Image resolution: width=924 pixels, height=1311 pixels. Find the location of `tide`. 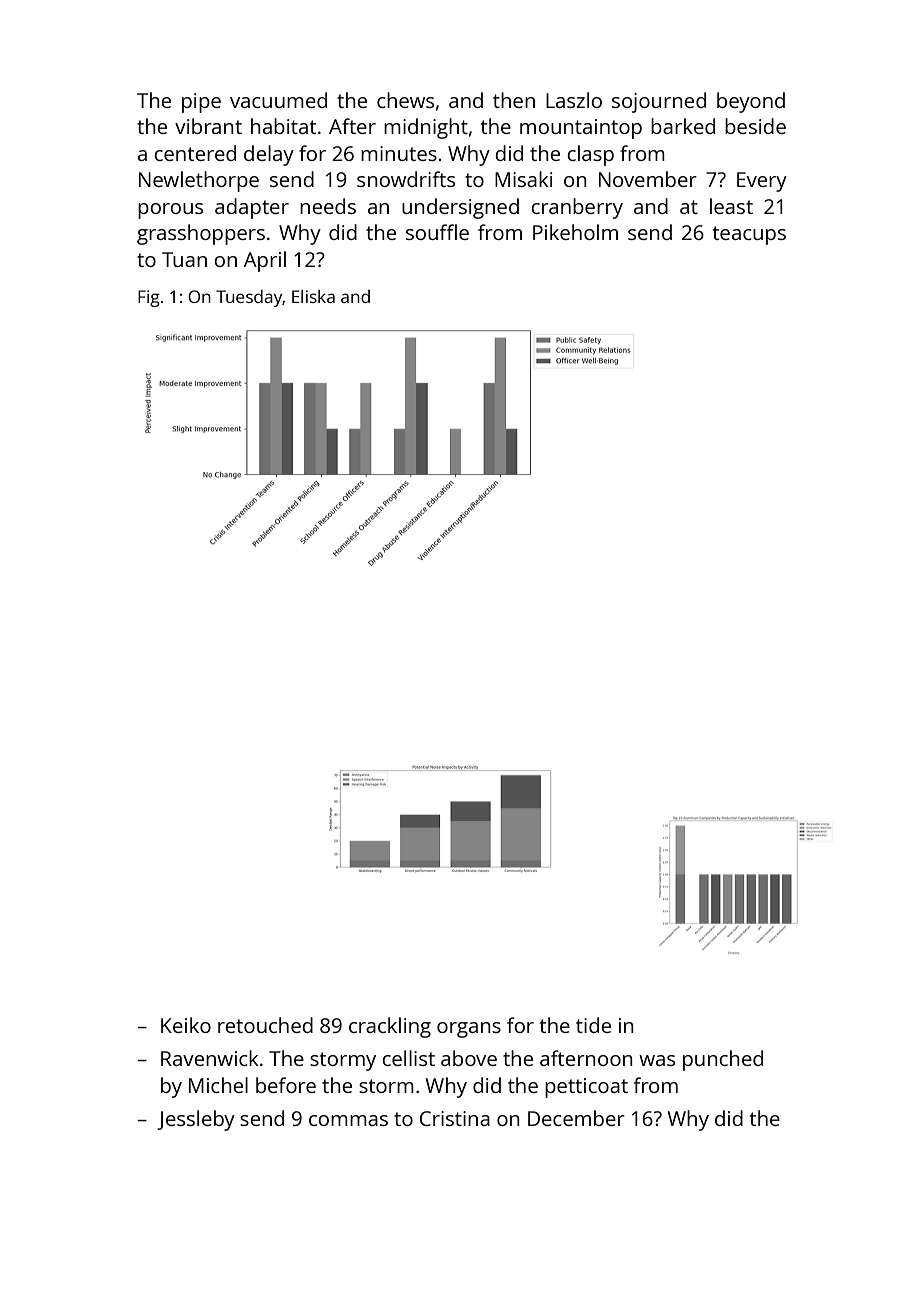

tide is located at coordinates (593, 1025).
